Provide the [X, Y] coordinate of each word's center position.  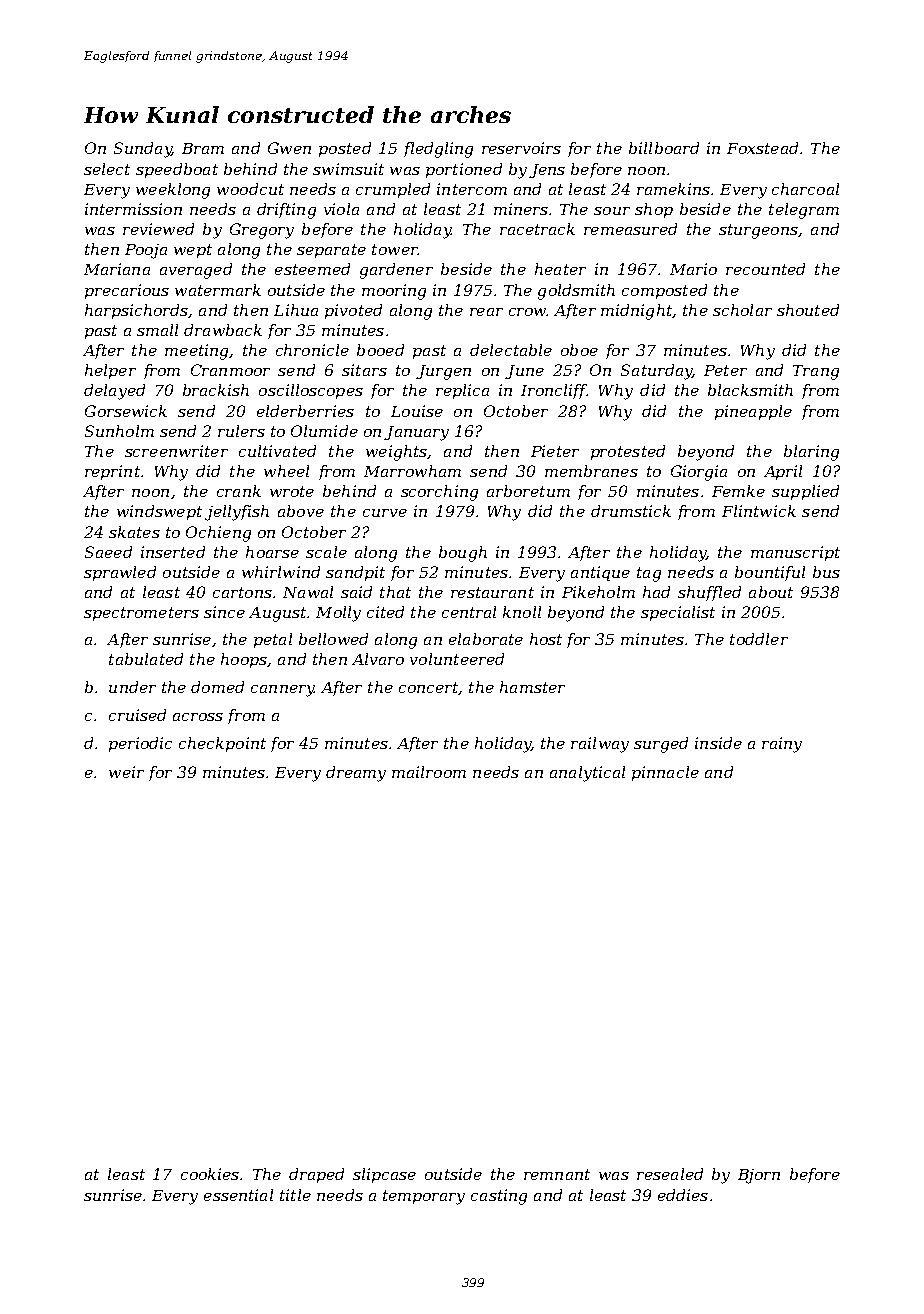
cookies [210, 1174]
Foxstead [762, 148]
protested [628, 452]
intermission [133, 209]
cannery [282, 691]
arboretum [528, 491]
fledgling [438, 150]
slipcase [384, 1175]
